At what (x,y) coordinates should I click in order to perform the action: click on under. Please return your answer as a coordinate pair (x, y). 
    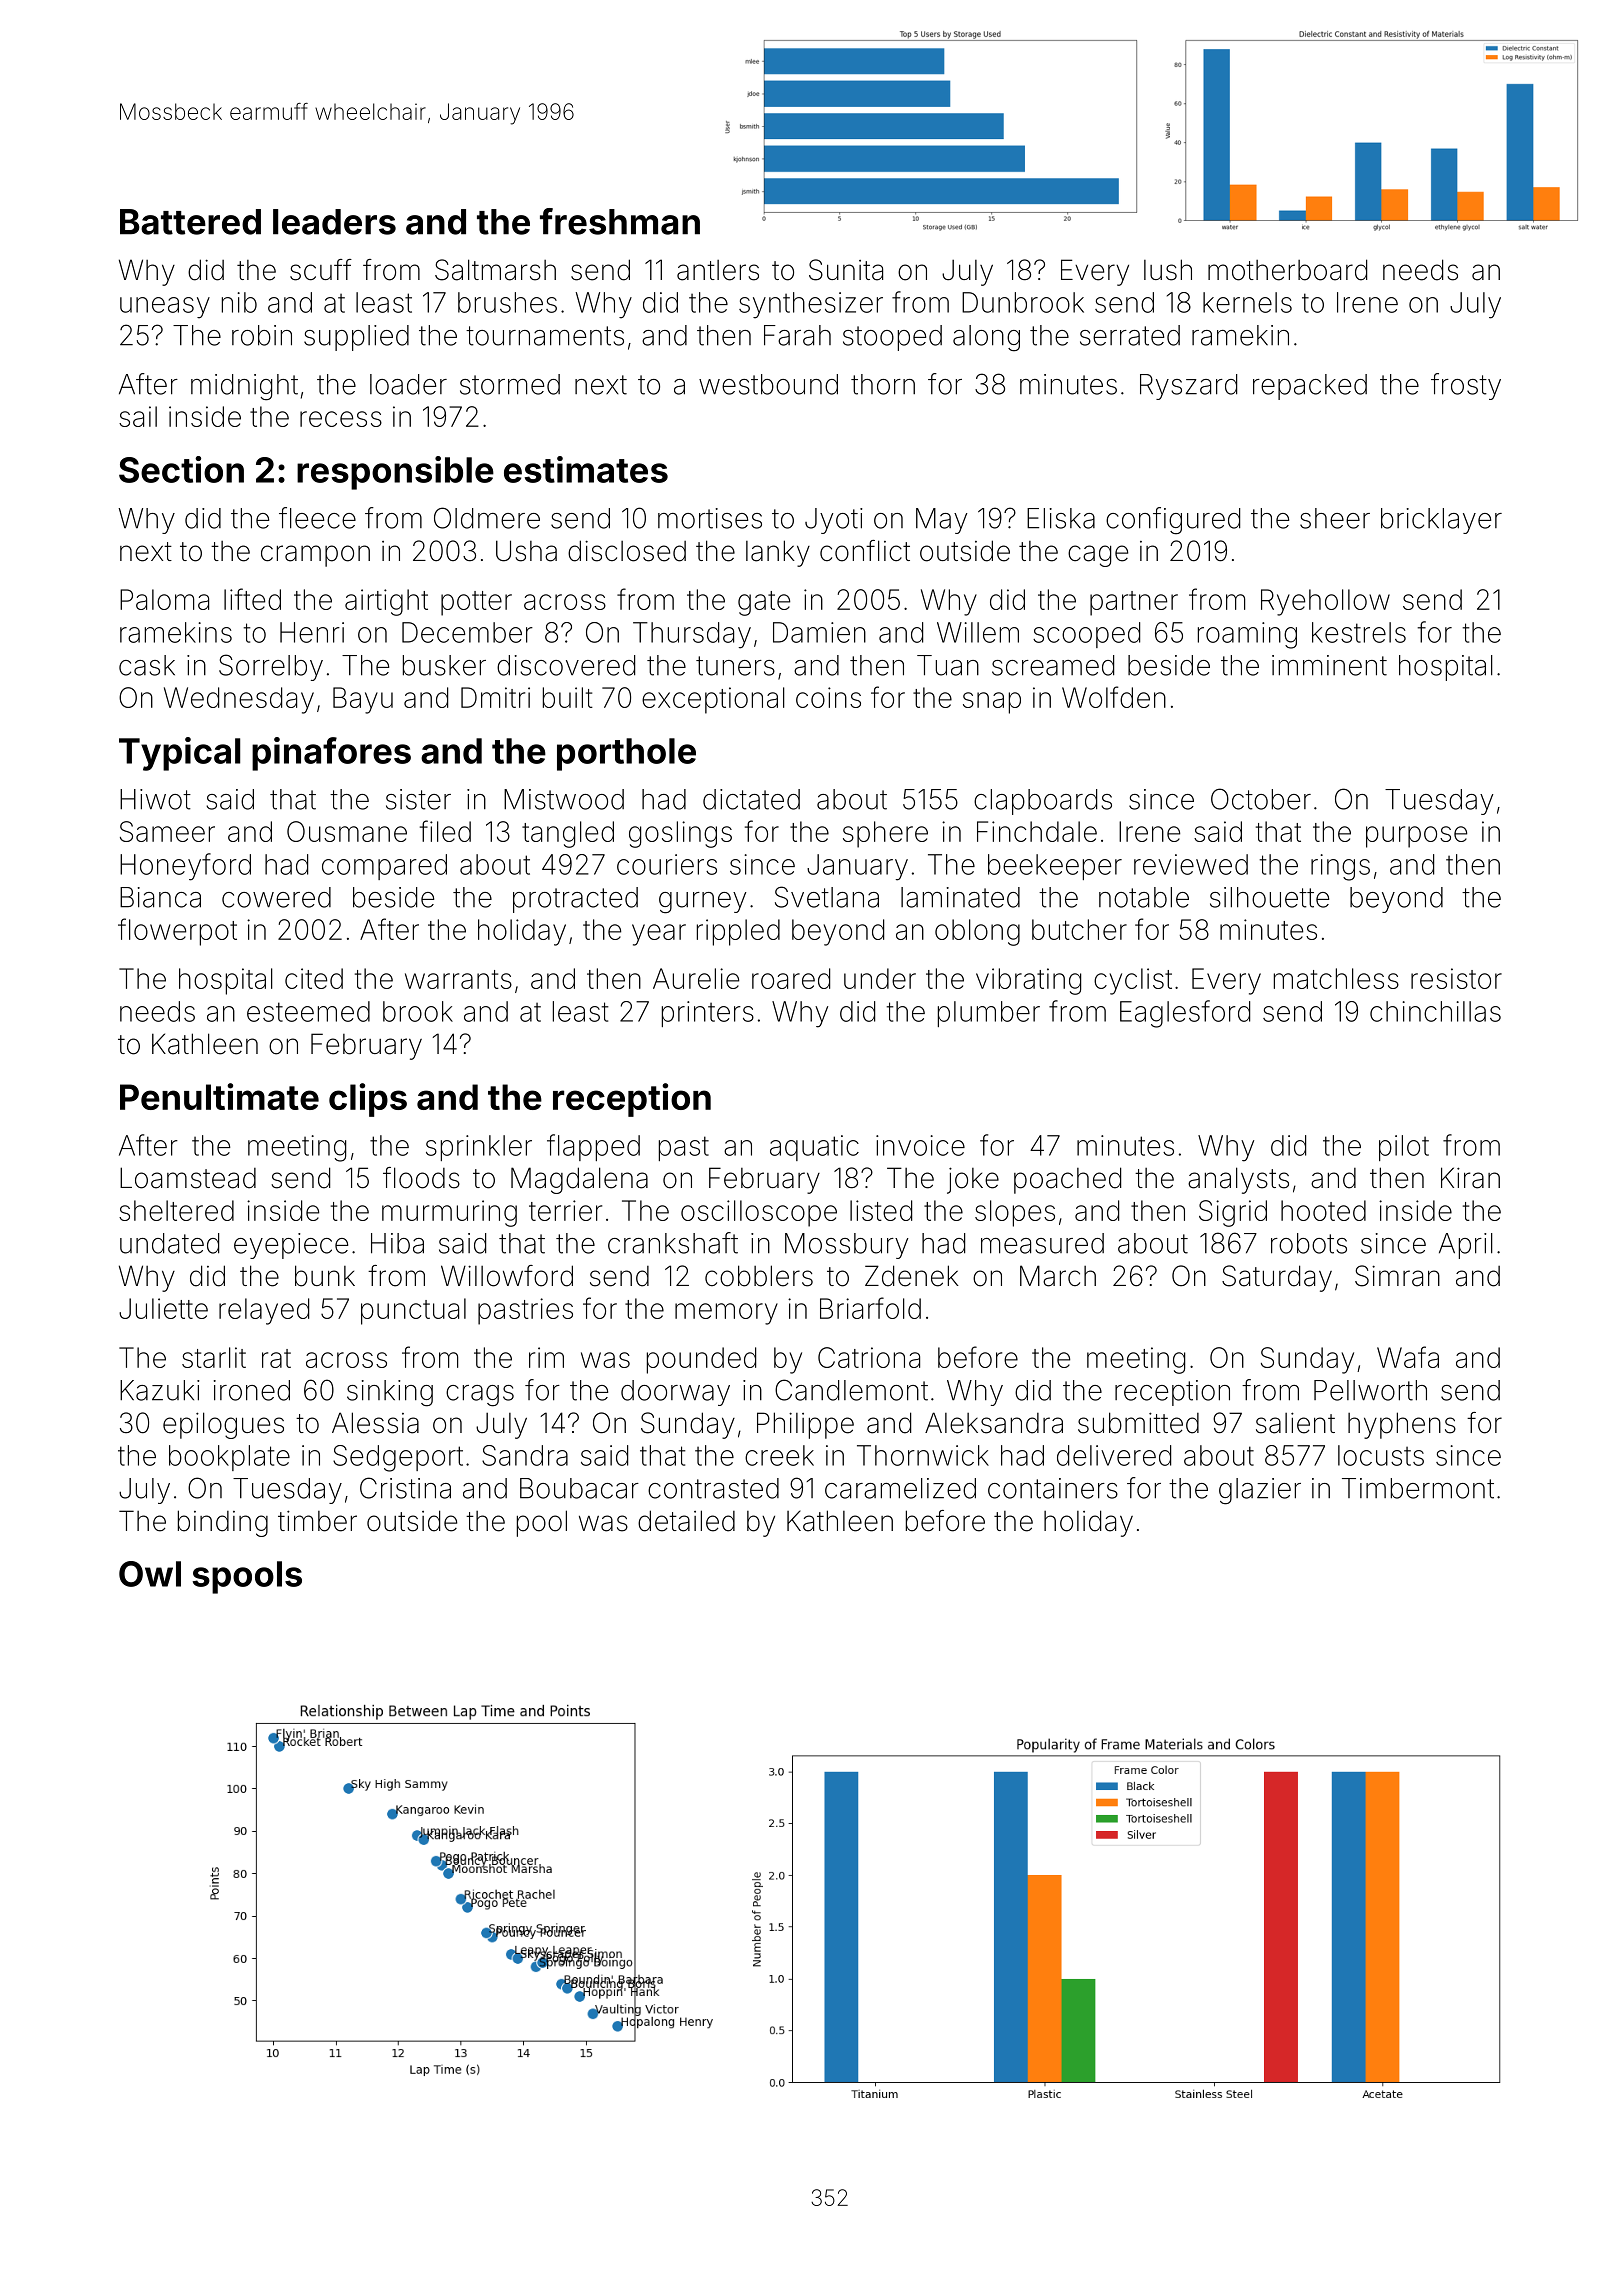
    Looking at the image, I should click on (880, 978).
